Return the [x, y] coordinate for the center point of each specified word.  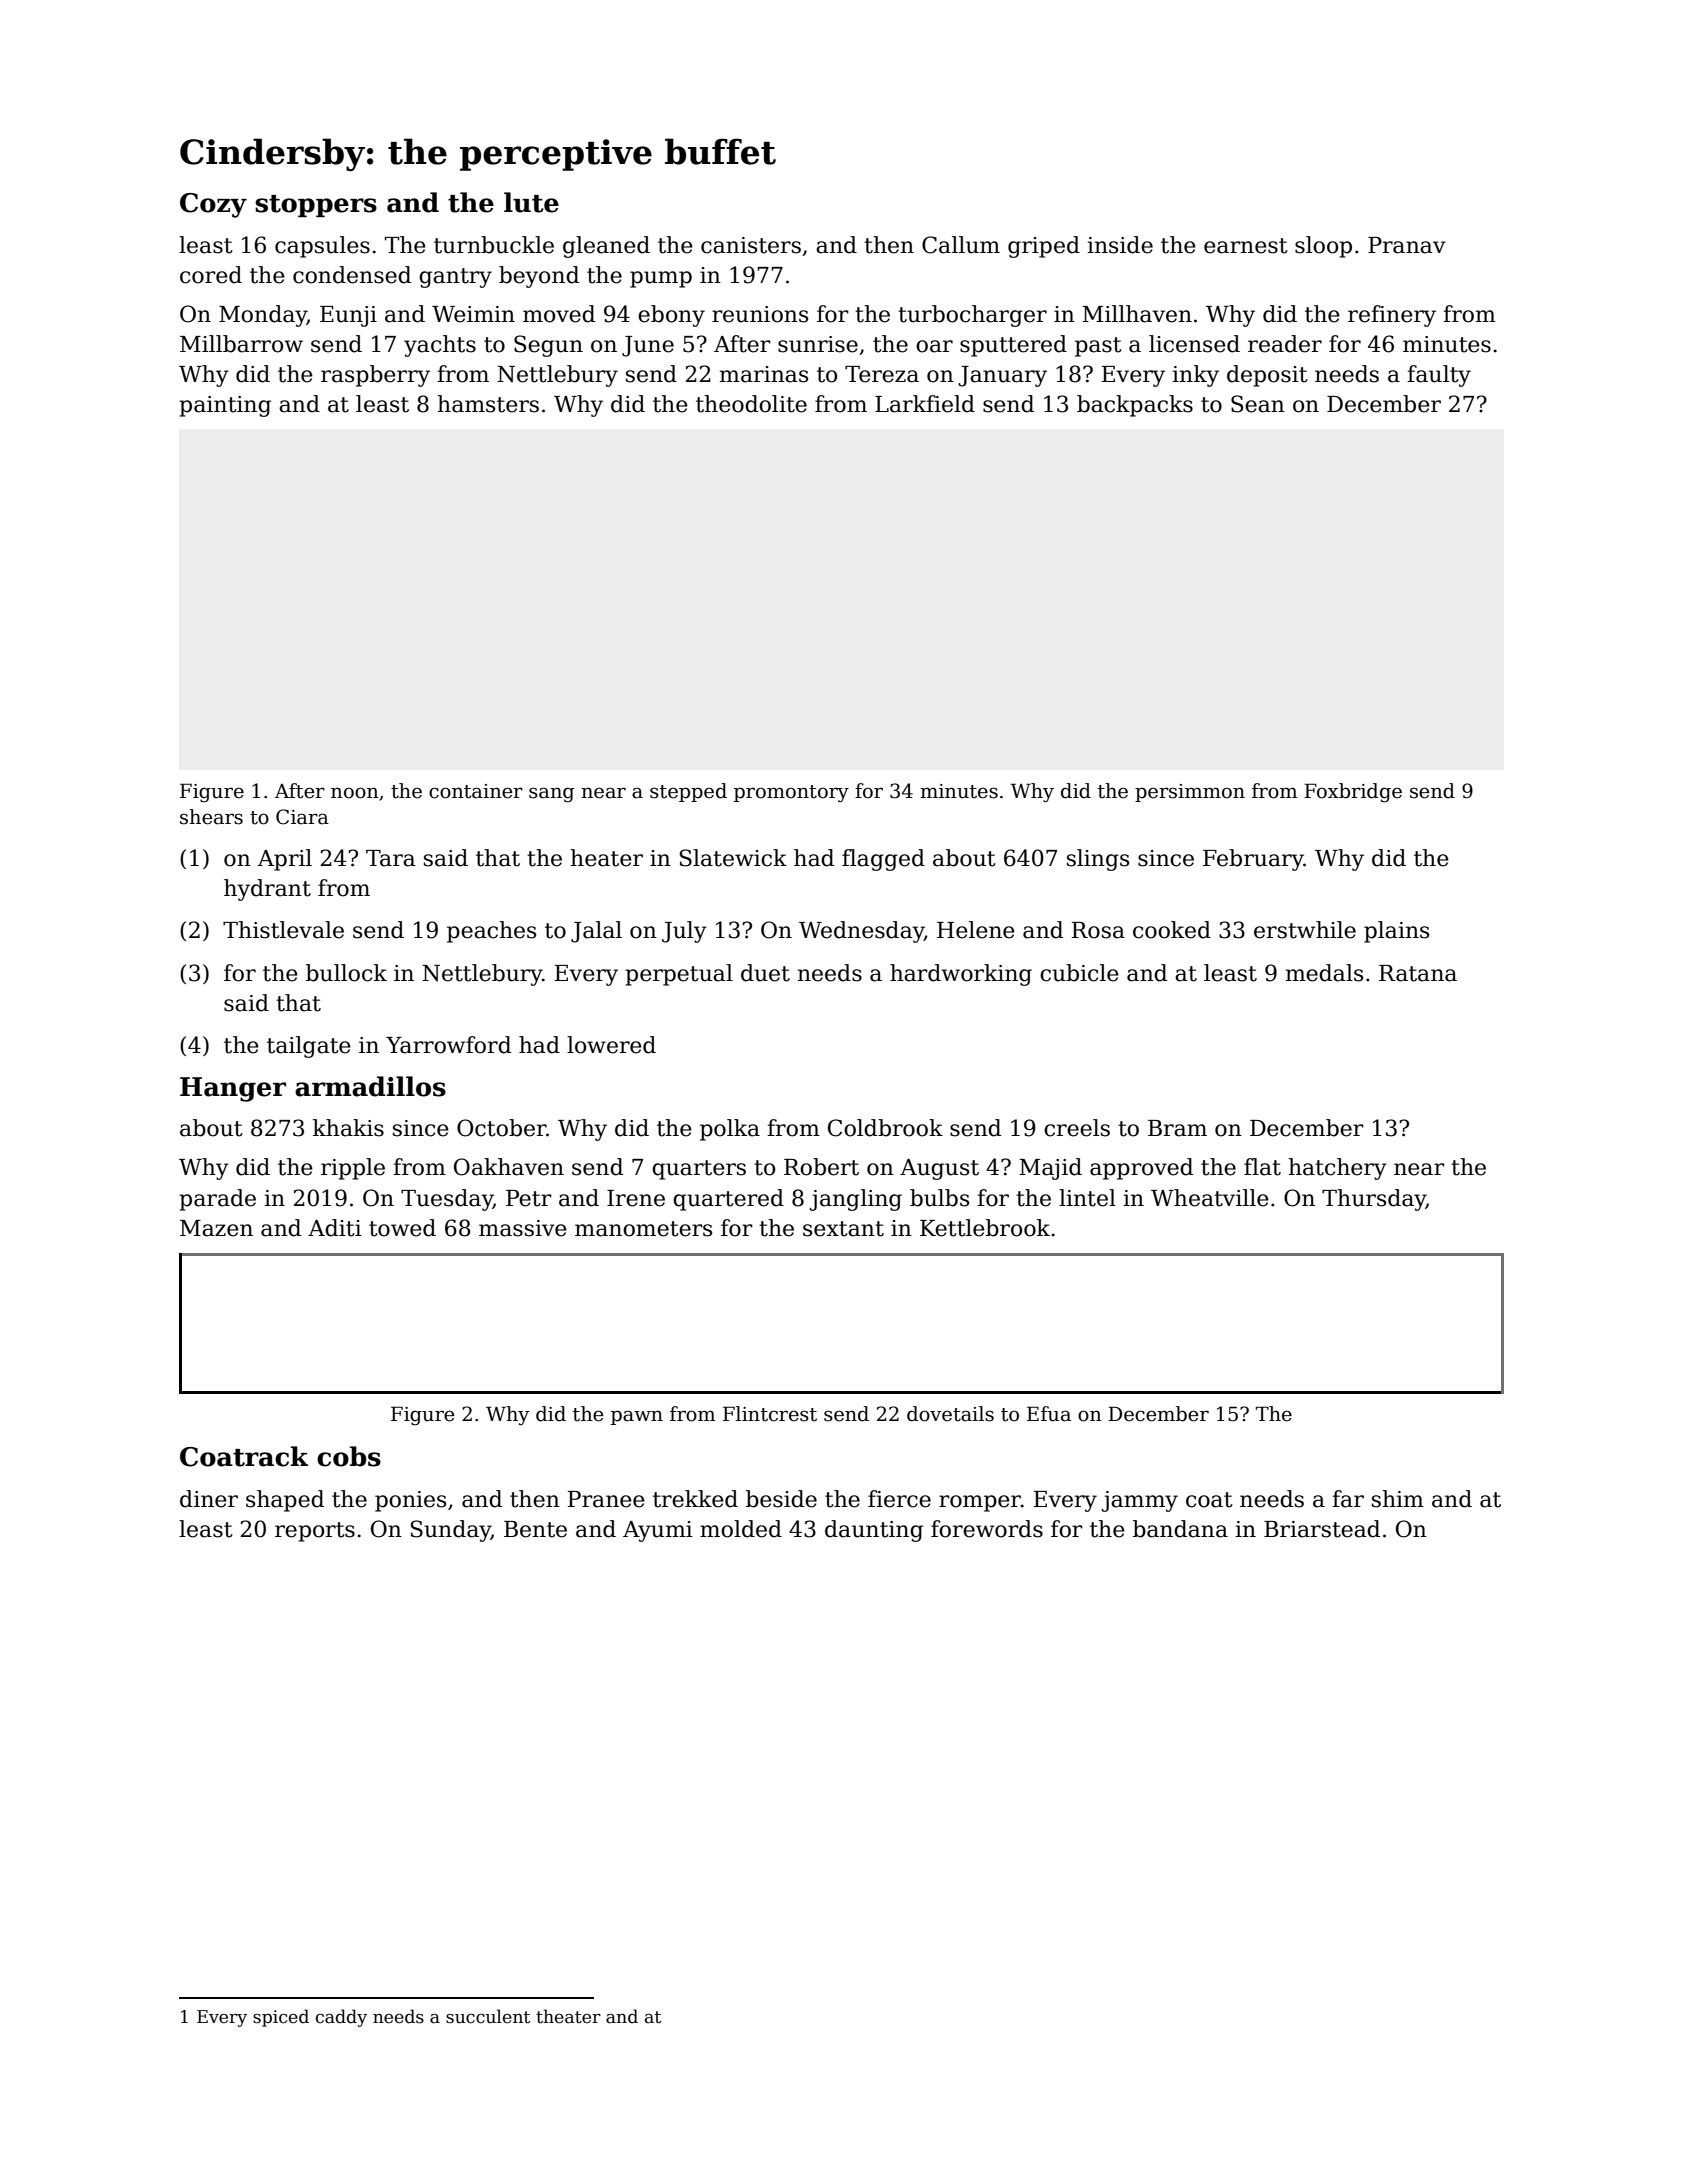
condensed [352, 275]
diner [209, 1499]
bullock [346, 973]
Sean [1258, 404]
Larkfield [925, 404]
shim [1398, 1499]
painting [225, 406]
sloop [1323, 247]
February [1253, 860]
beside [781, 1499]
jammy [1140, 1501]
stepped [688, 792]
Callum [961, 245]
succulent [488, 2016]
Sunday [451, 1531]
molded [741, 1529]
